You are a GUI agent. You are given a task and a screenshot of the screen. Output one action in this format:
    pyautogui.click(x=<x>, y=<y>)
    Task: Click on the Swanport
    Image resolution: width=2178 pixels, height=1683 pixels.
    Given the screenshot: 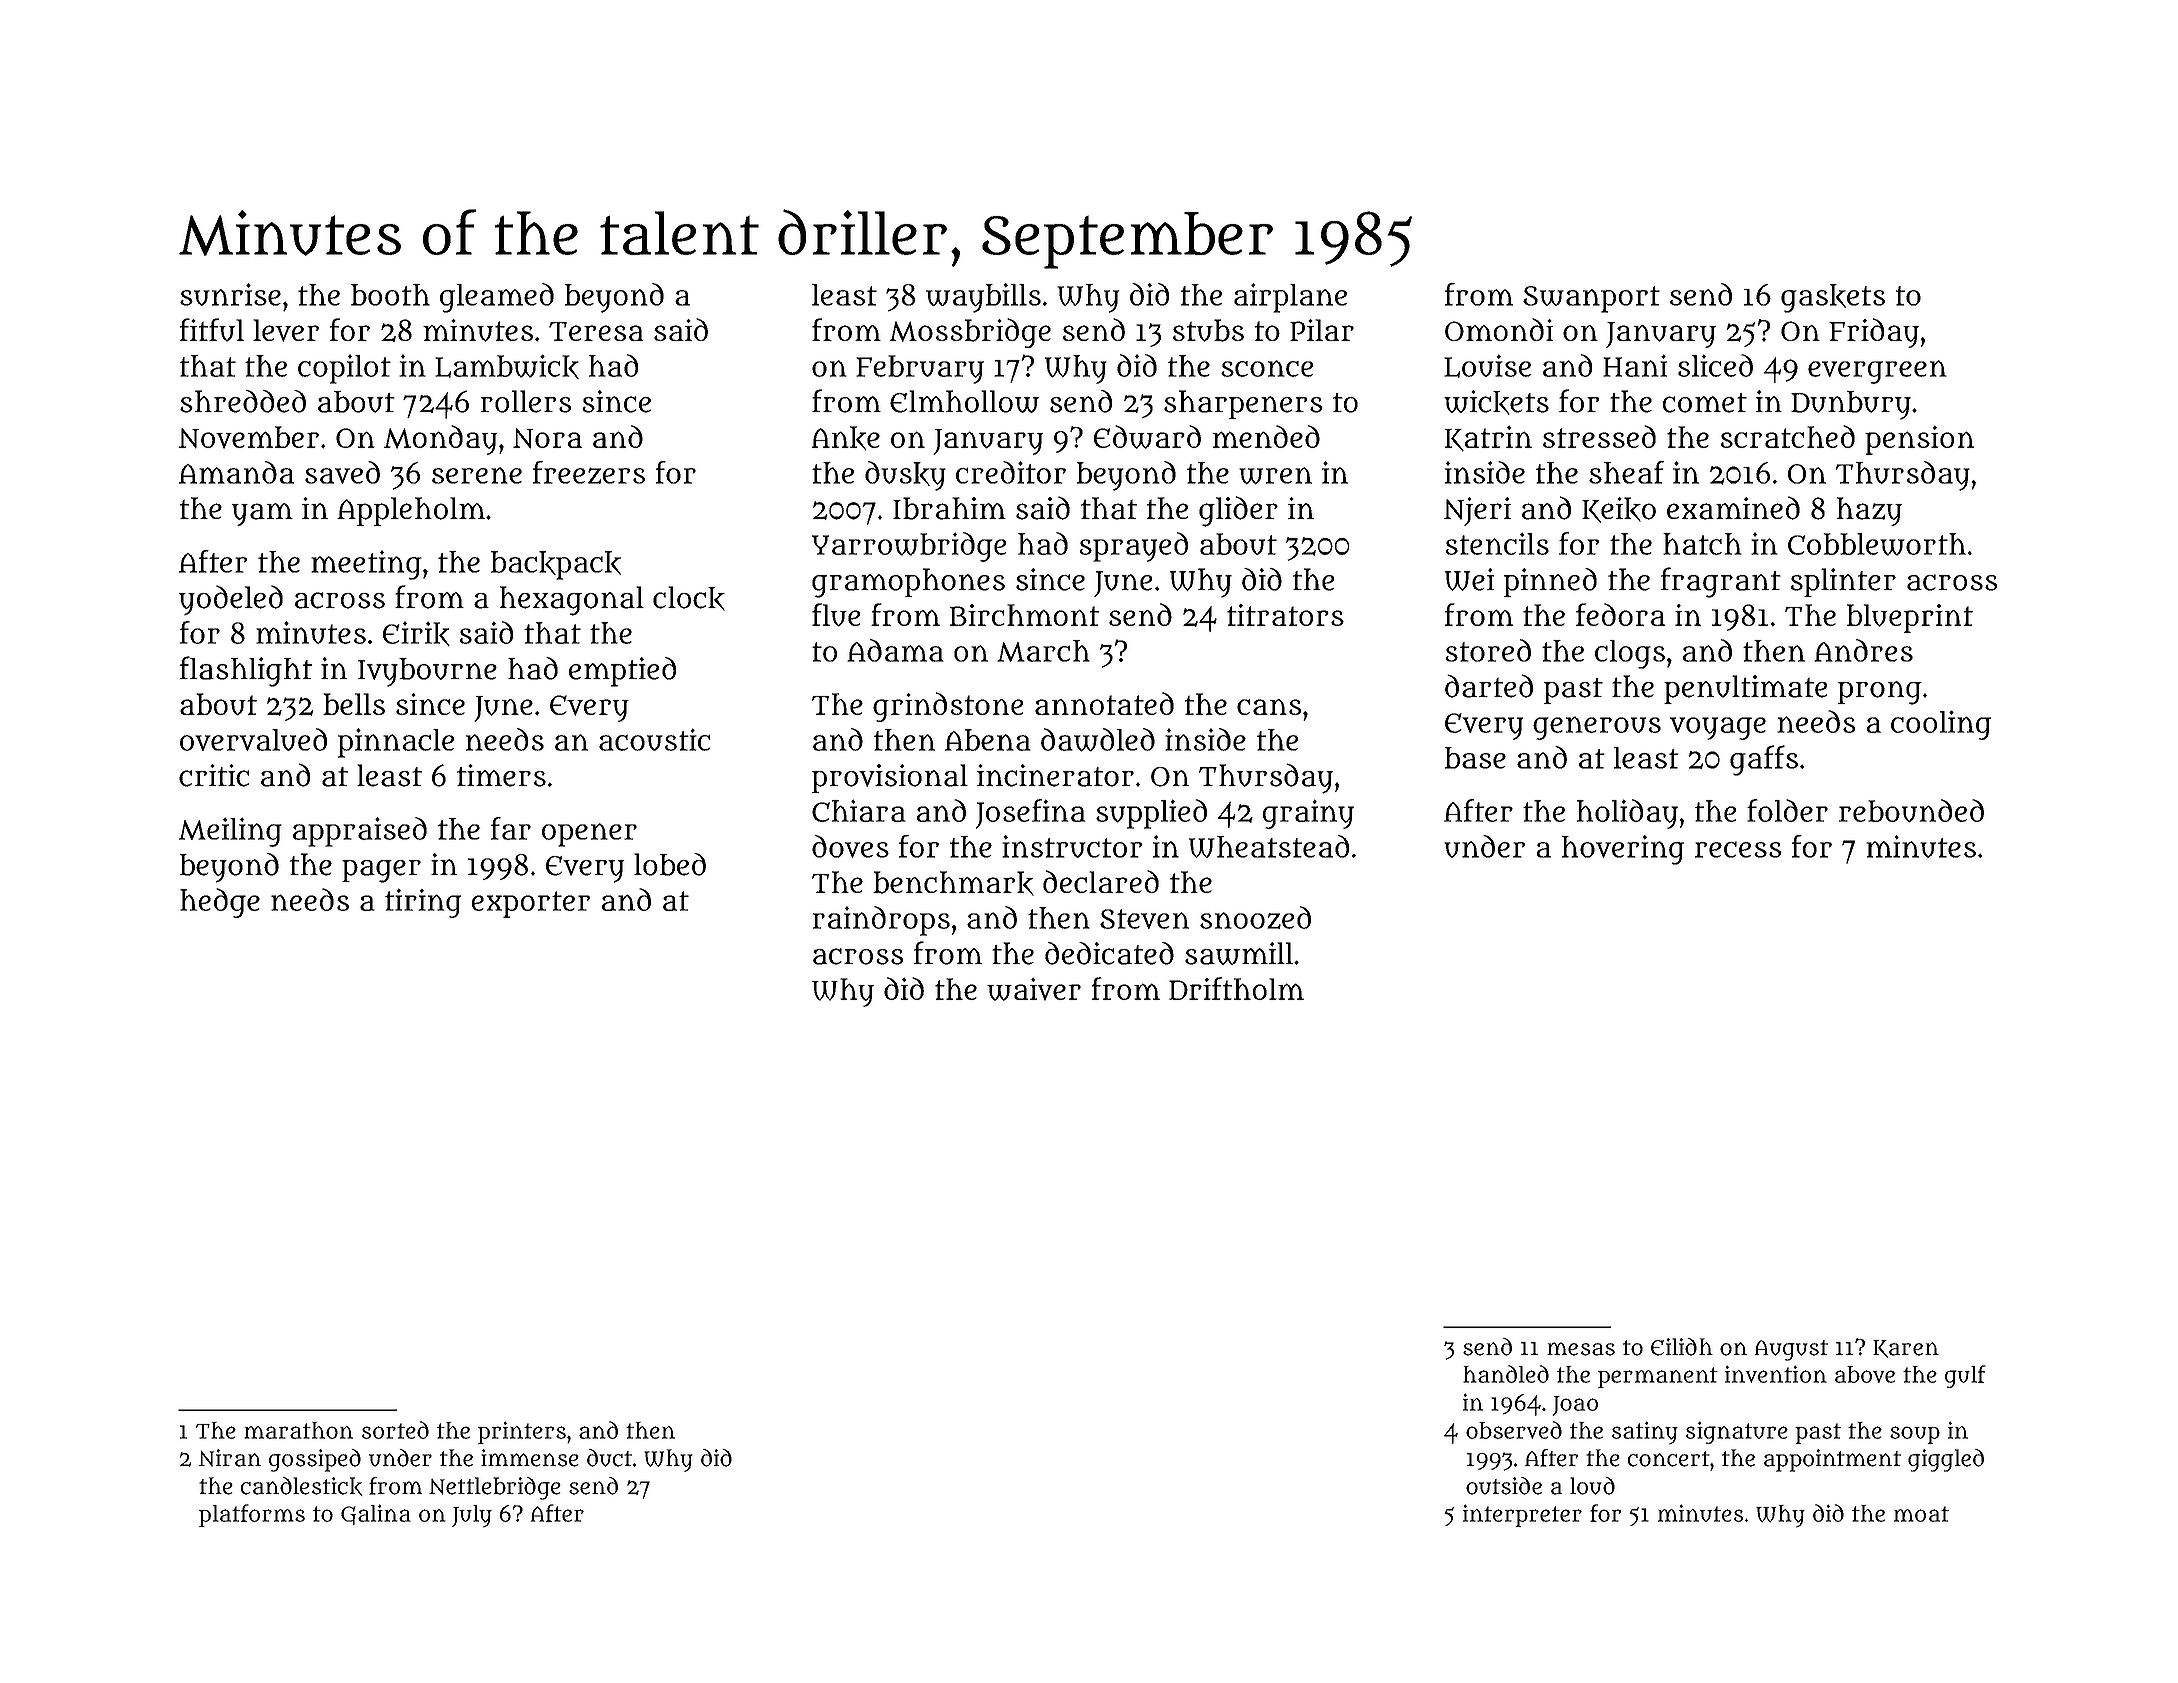 What is the action you would take?
    pyautogui.click(x=1591, y=299)
